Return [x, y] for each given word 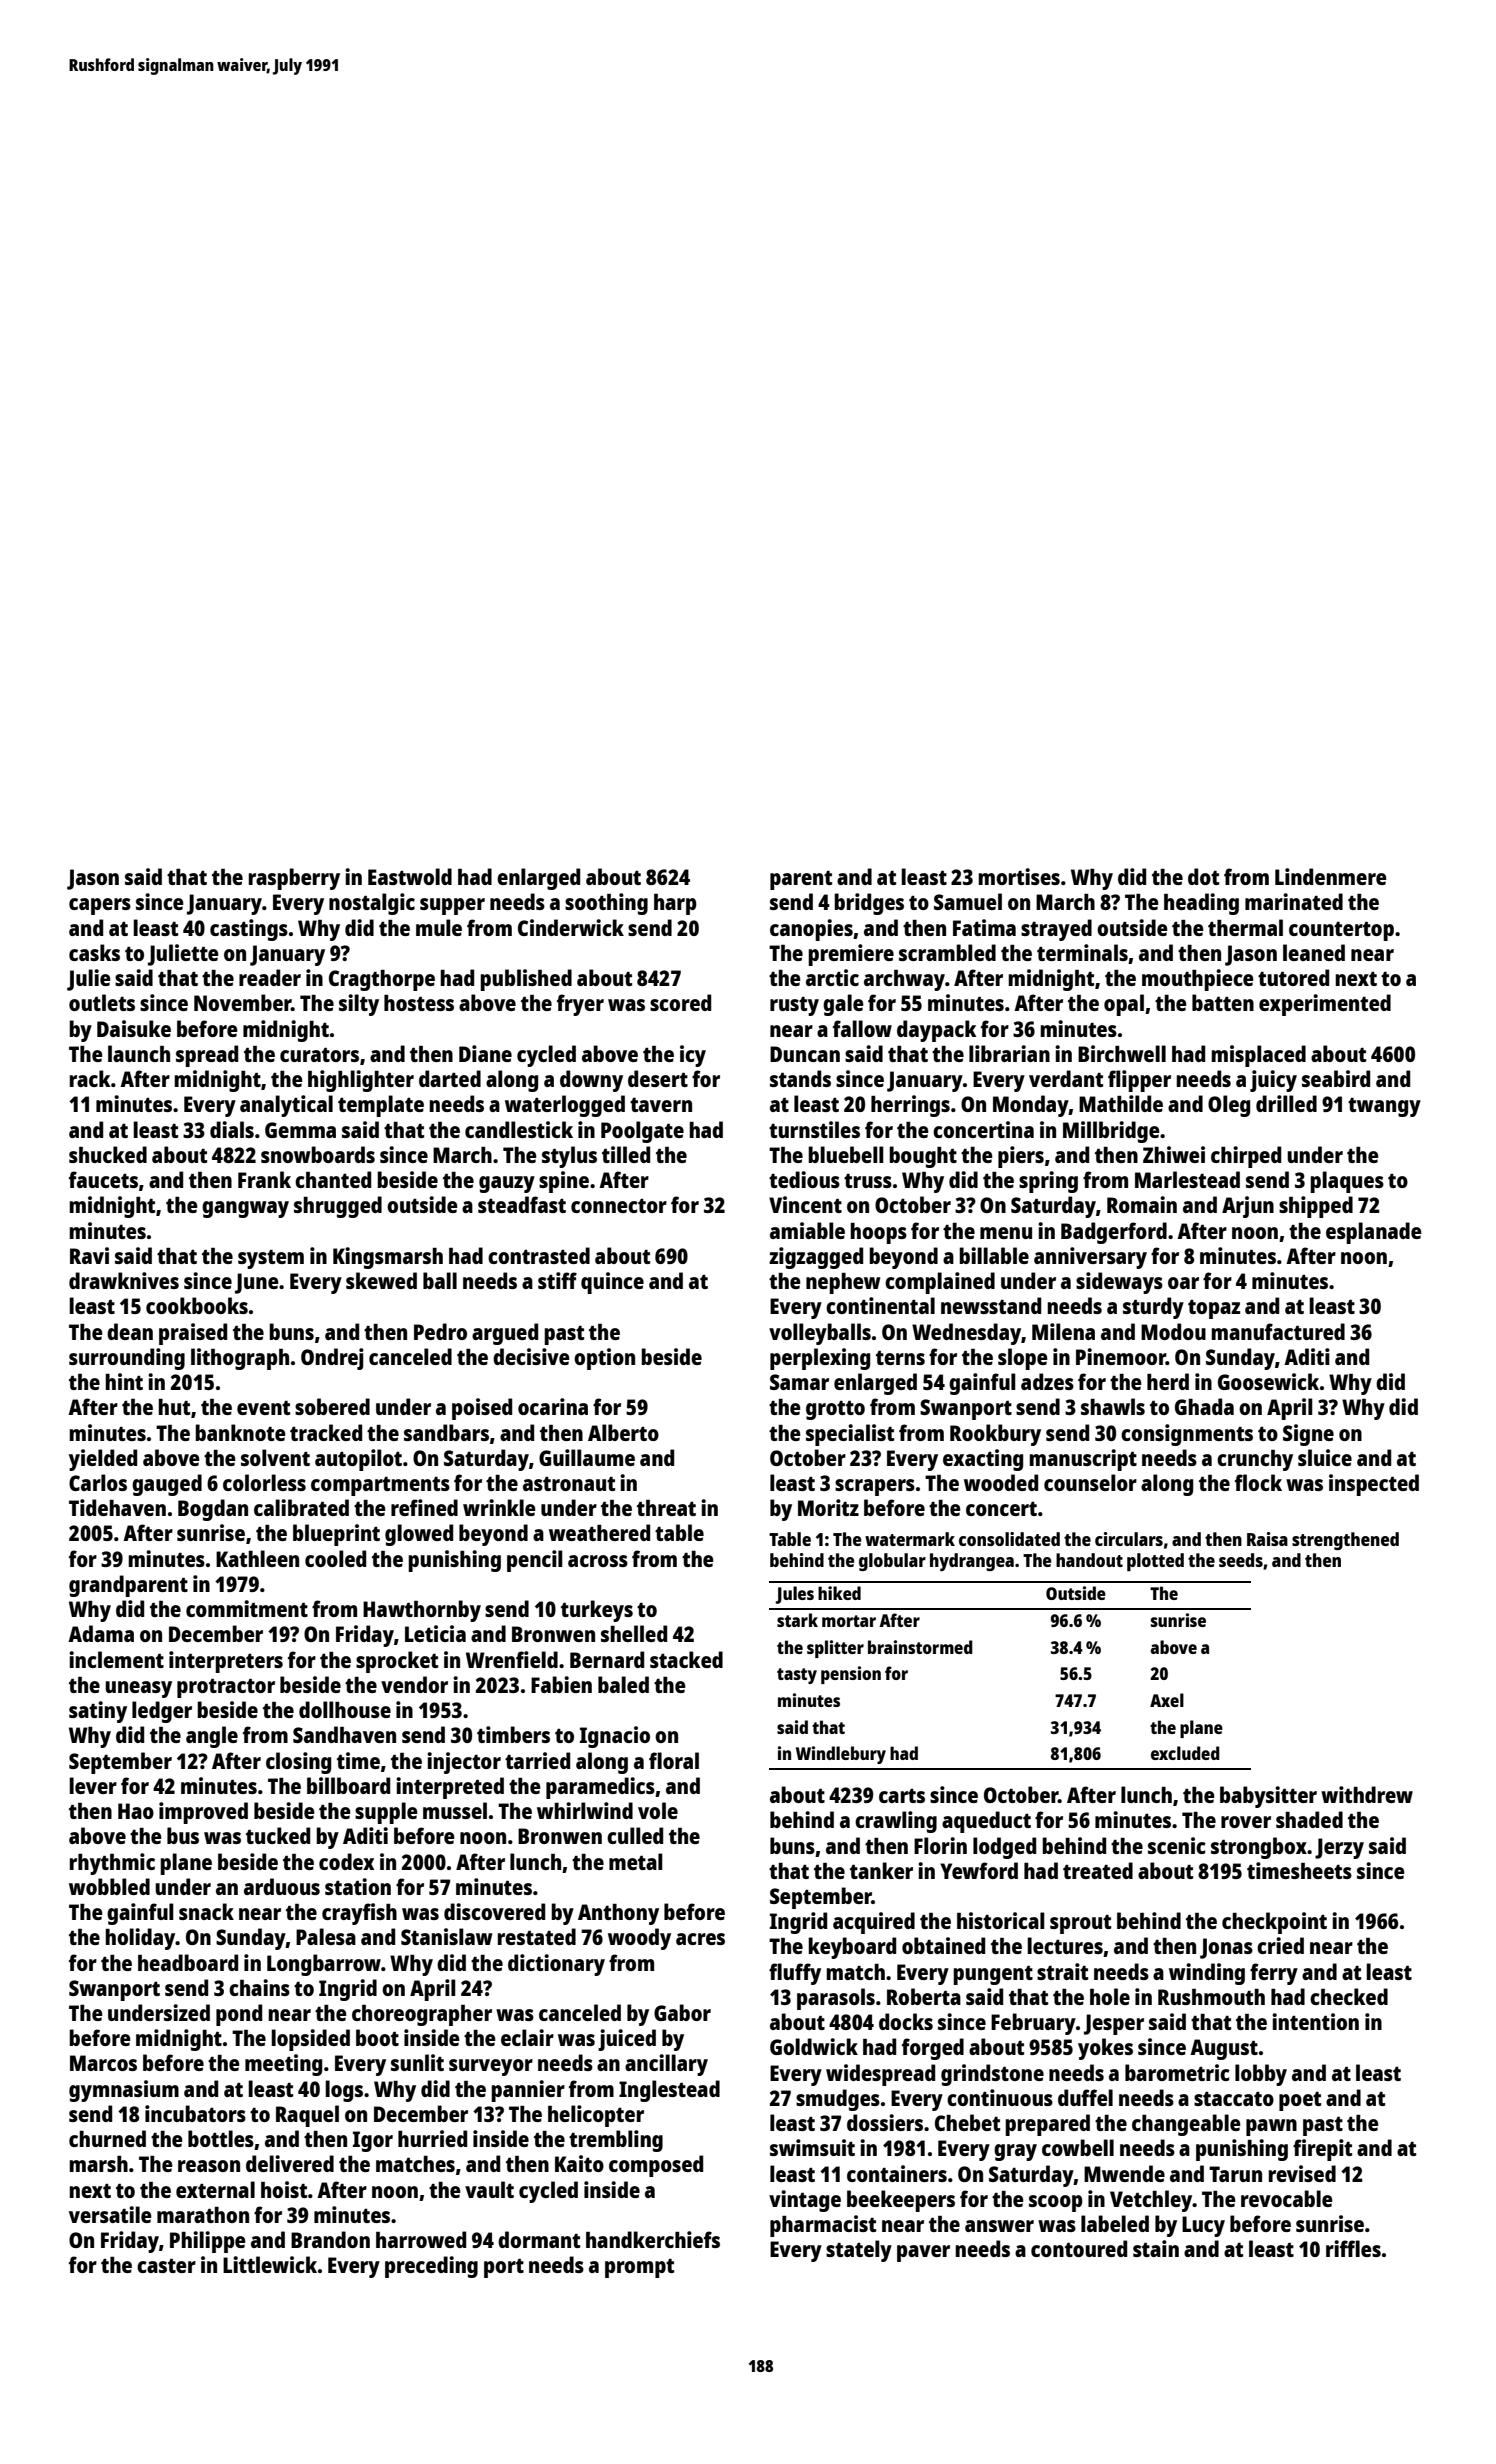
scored [680, 1002]
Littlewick [270, 2264]
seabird [1336, 1078]
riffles [1353, 2248]
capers [100, 906]
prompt [639, 2268]
